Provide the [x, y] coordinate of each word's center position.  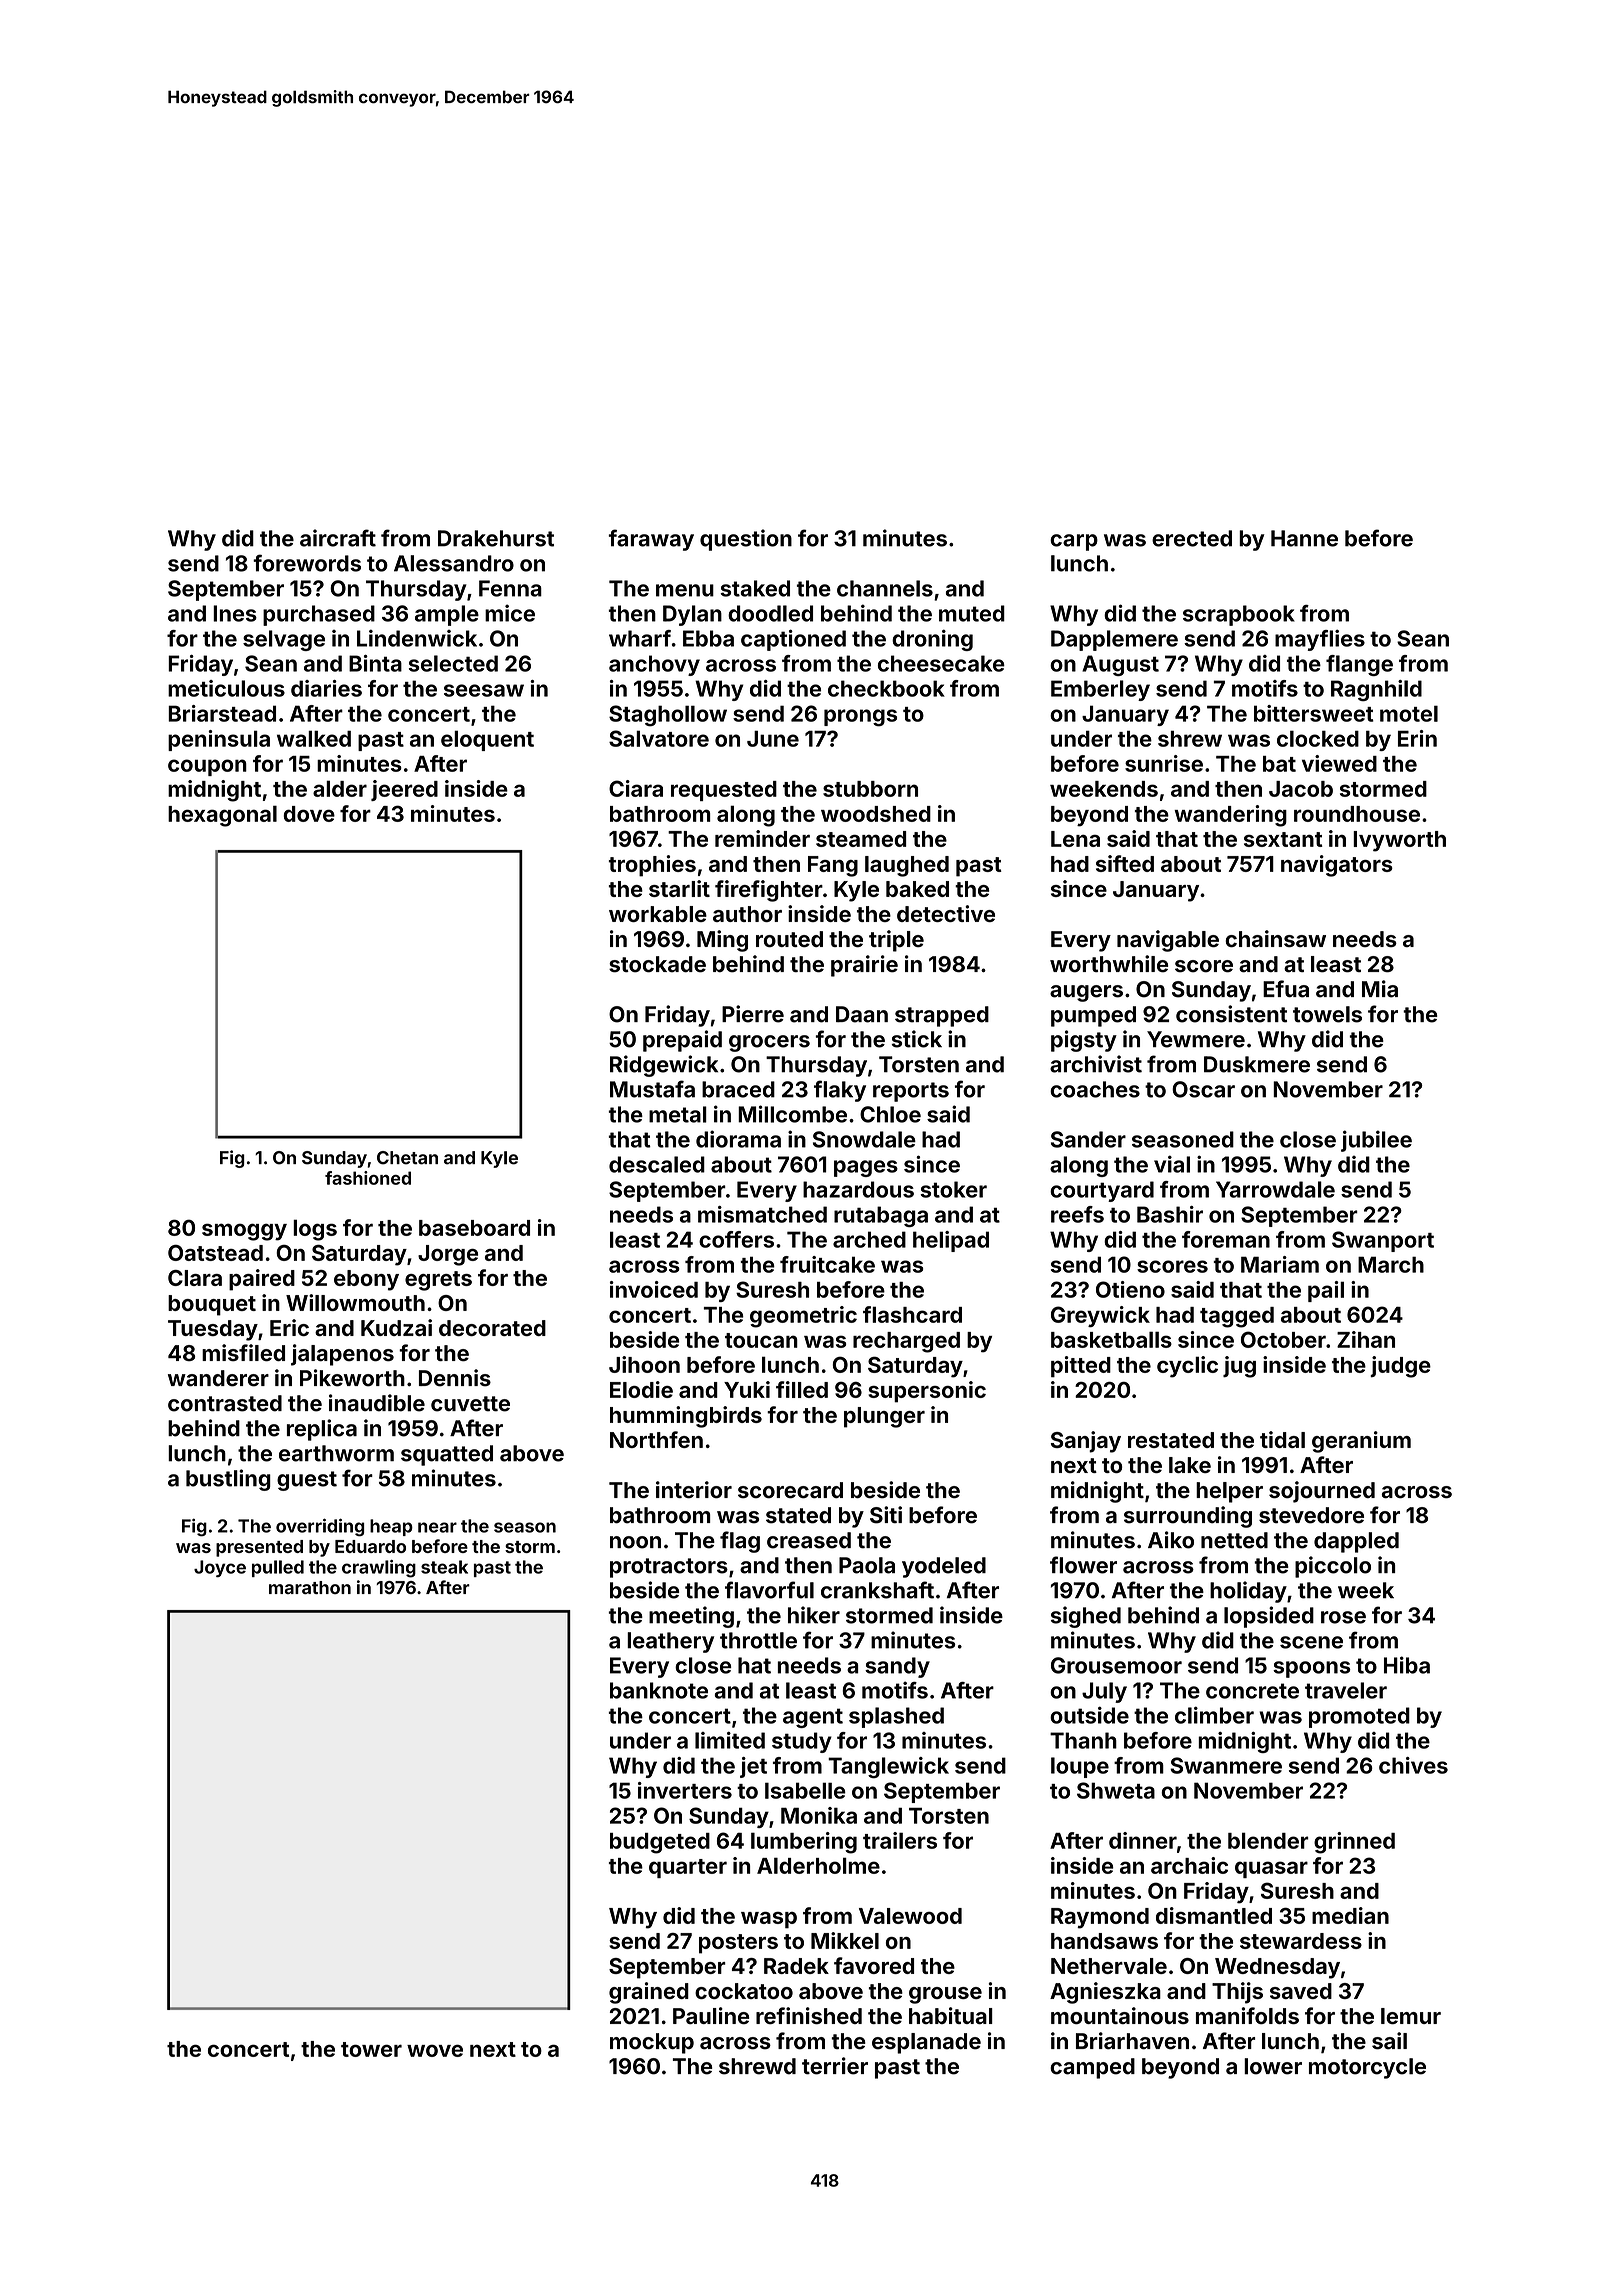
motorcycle [1367, 2068]
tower [371, 2049]
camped [1092, 2068]
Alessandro [454, 563]
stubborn [870, 789]
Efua [1286, 989]
